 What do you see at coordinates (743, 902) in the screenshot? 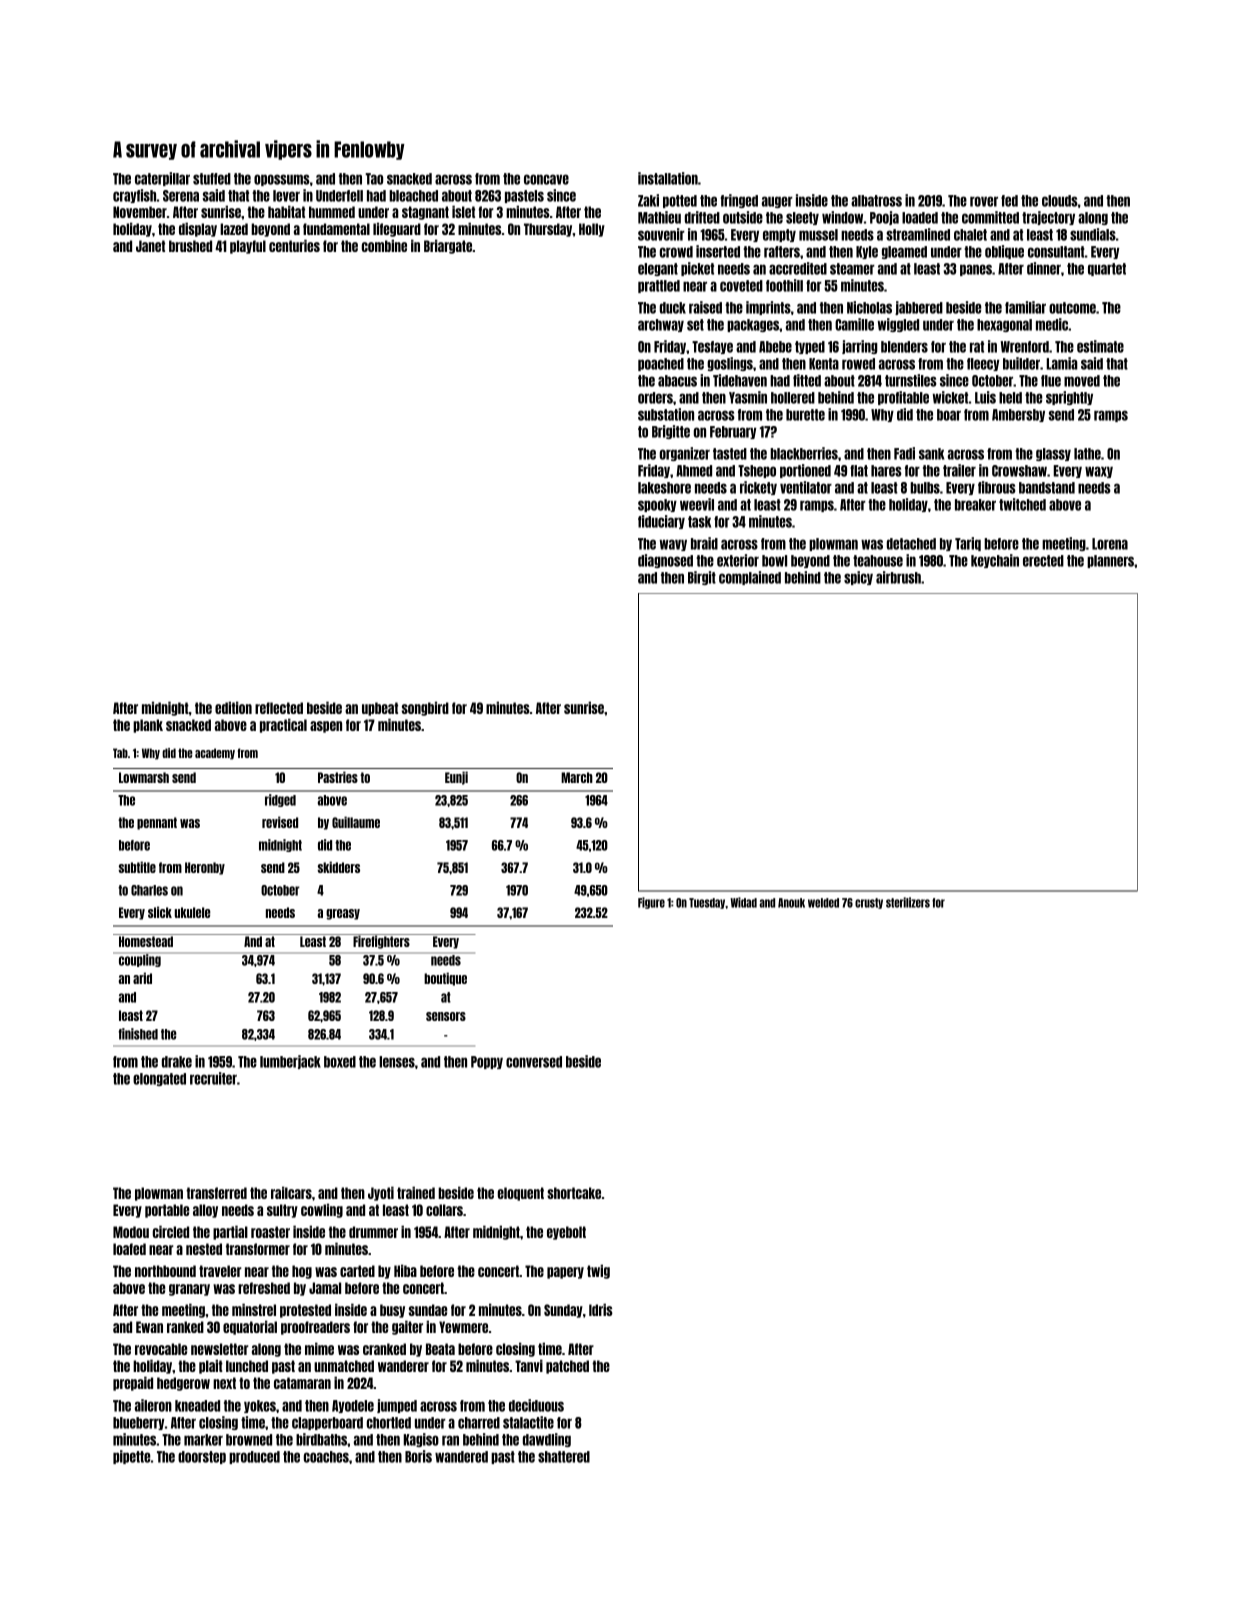
I see `Widad` at bounding box center [743, 902].
